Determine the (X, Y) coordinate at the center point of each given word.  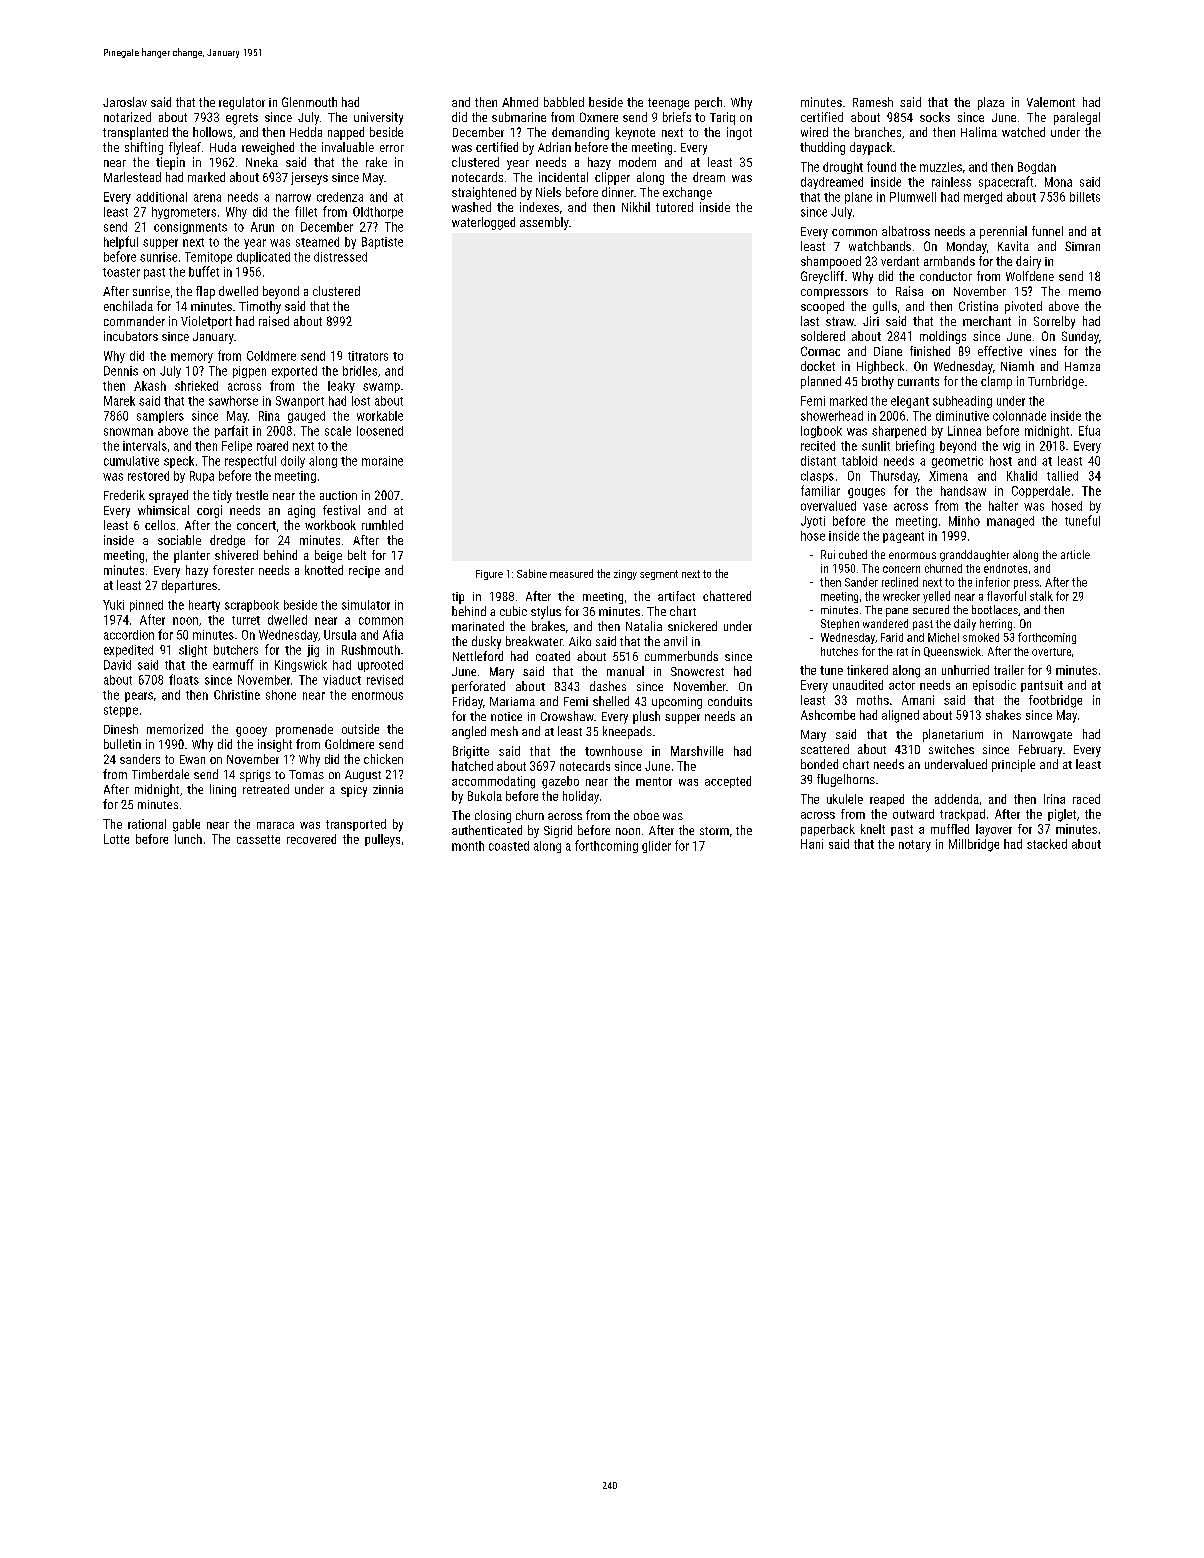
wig (1011, 447)
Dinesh (121, 729)
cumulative (131, 461)
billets (1085, 197)
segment (659, 575)
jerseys (309, 178)
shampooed (831, 262)
